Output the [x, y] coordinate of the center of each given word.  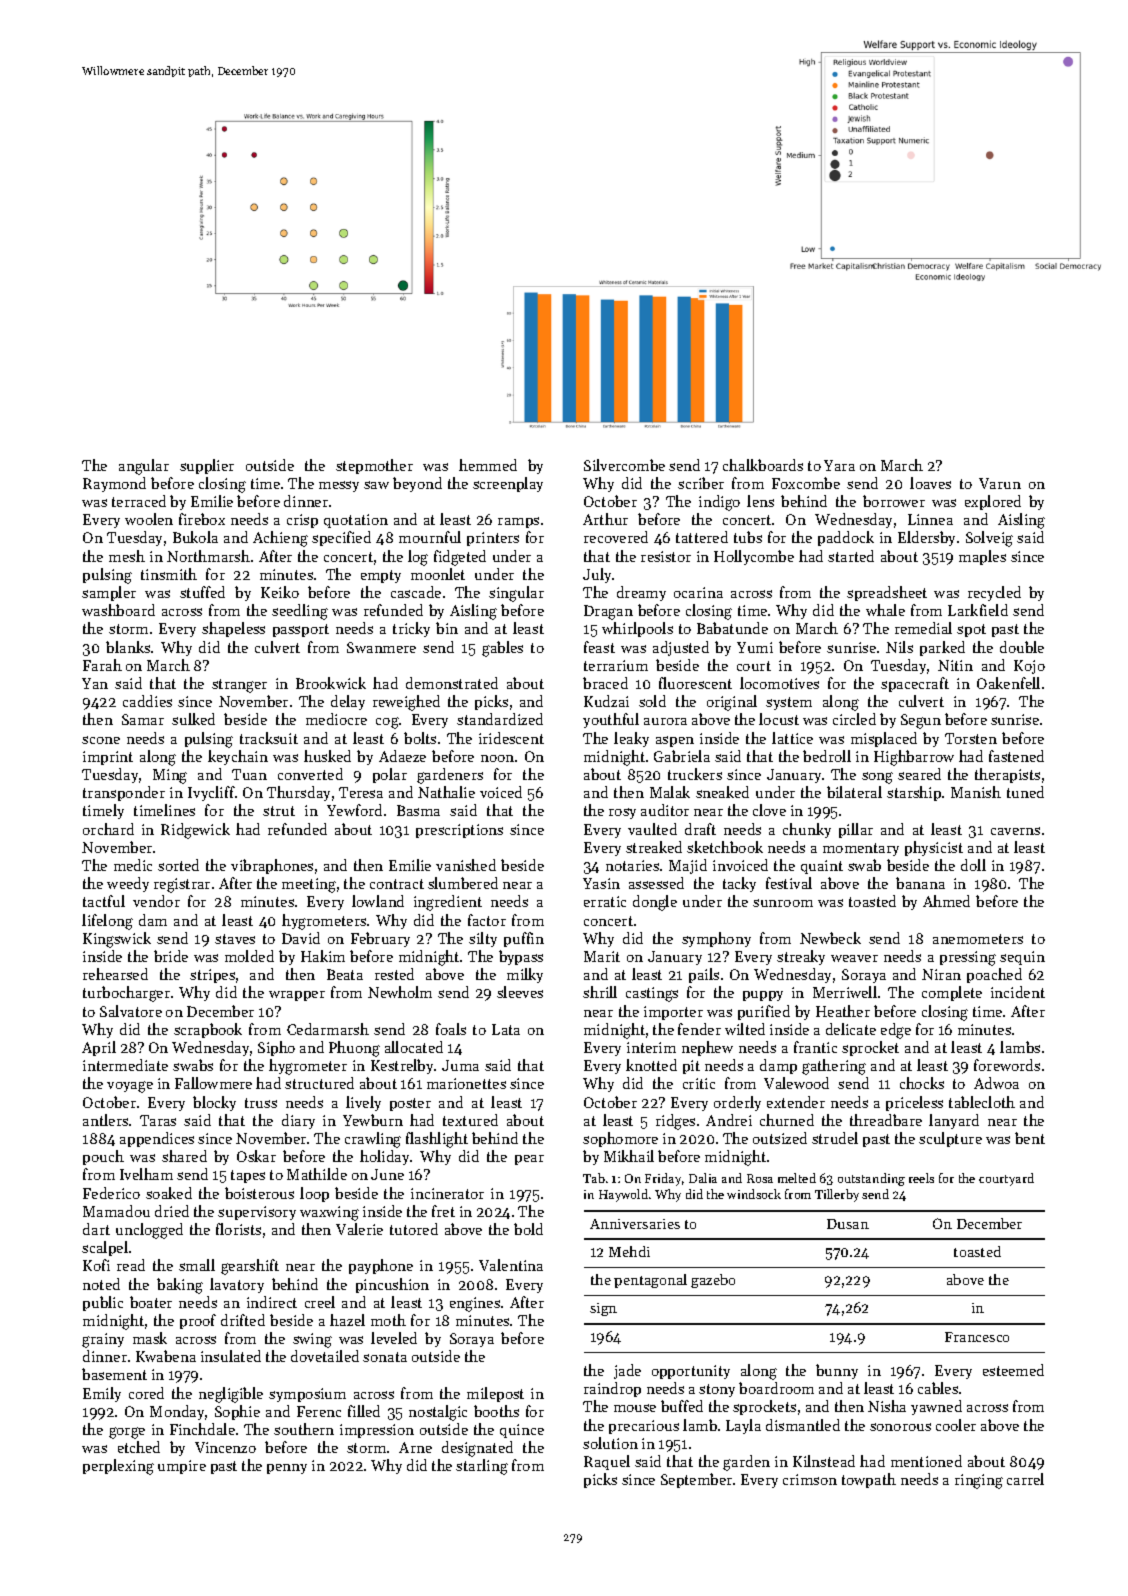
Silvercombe [624, 465]
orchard [108, 829]
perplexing [118, 1467]
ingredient [448, 903]
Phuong [354, 1049]
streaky [801, 957]
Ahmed [946, 901]
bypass [521, 957]
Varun [1000, 483]
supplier [207, 466]
